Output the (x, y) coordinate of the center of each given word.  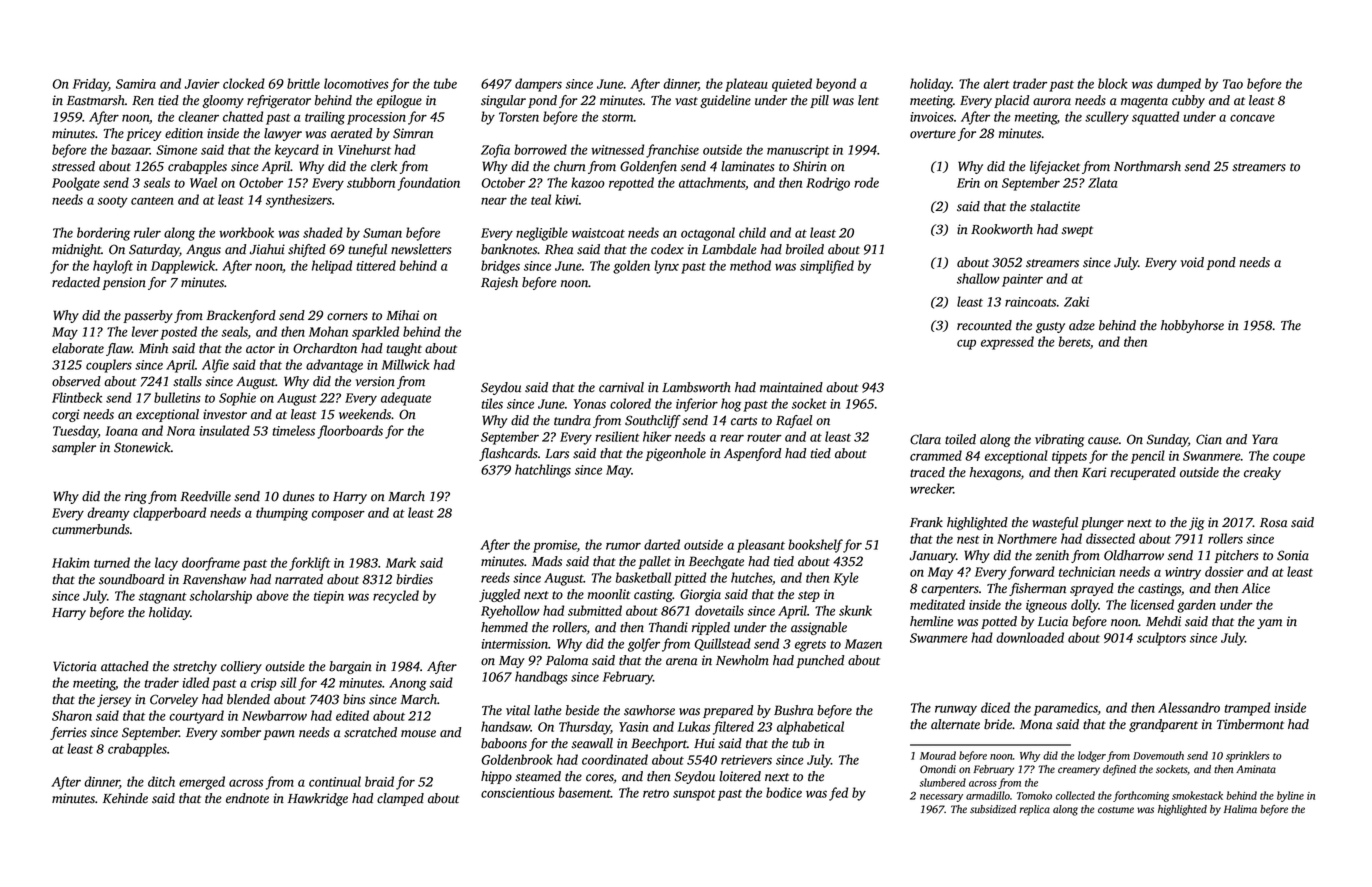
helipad (332, 267)
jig (1196, 523)
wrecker (932, 488)
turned (112, 562)
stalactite (1055, 206)
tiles (492, 403)
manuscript (798, 151)
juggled (499, 595)
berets (1074, 341)
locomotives (356, 83)
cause (1103, 441)
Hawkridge (318, 799)
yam (1269, 624)
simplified (827, 267)
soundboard (132, 579)
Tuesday (75, 432)
